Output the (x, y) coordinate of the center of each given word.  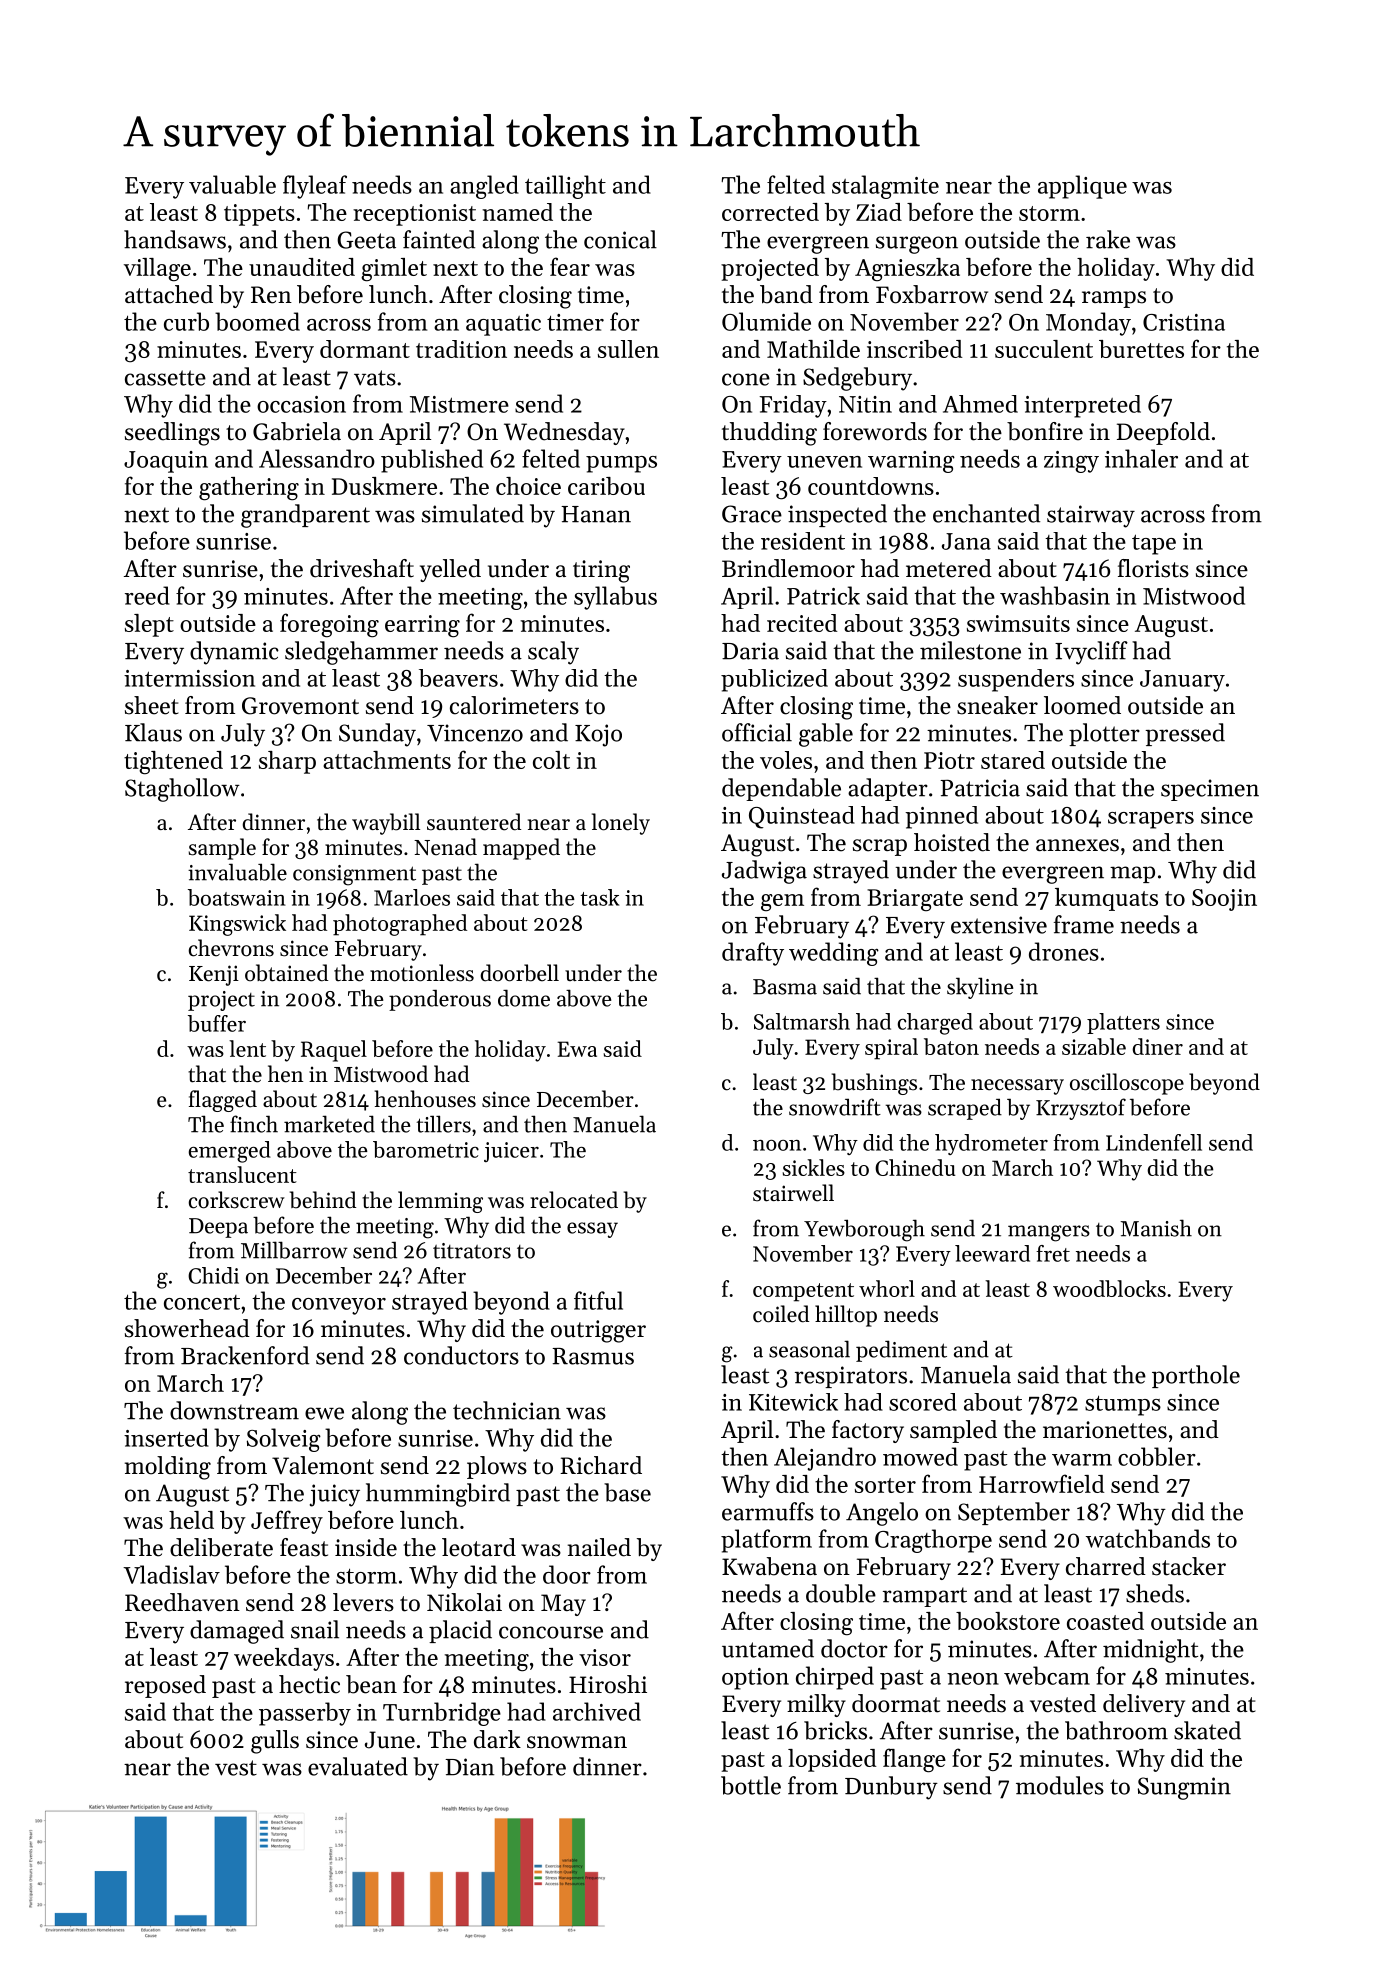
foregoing (329, 625)
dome (524, 998)
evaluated (358, 1766)
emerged (230, 1152)
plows (497, 1467)
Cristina (1184, 322)
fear (570, 266)
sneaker (997, 705)
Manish (1156, 1228)
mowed (920, 1456)
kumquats (1106, 899)
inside (366, 1547)
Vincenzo (475, 733)
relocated (574, 1200)
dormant (365, 349)
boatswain (237, 897)
